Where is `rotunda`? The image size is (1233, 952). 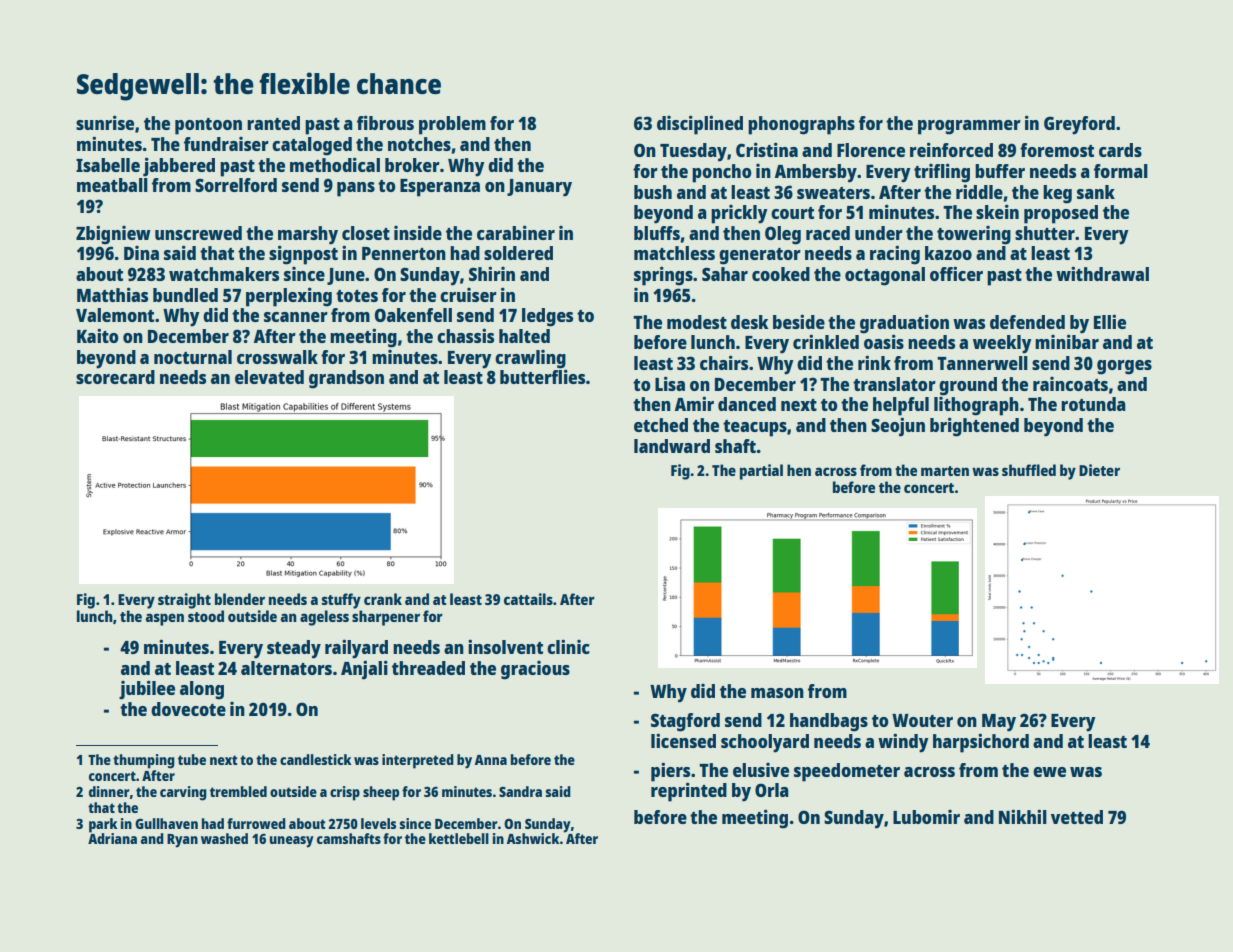 rotunda is located at coordinates (1093, 404).
